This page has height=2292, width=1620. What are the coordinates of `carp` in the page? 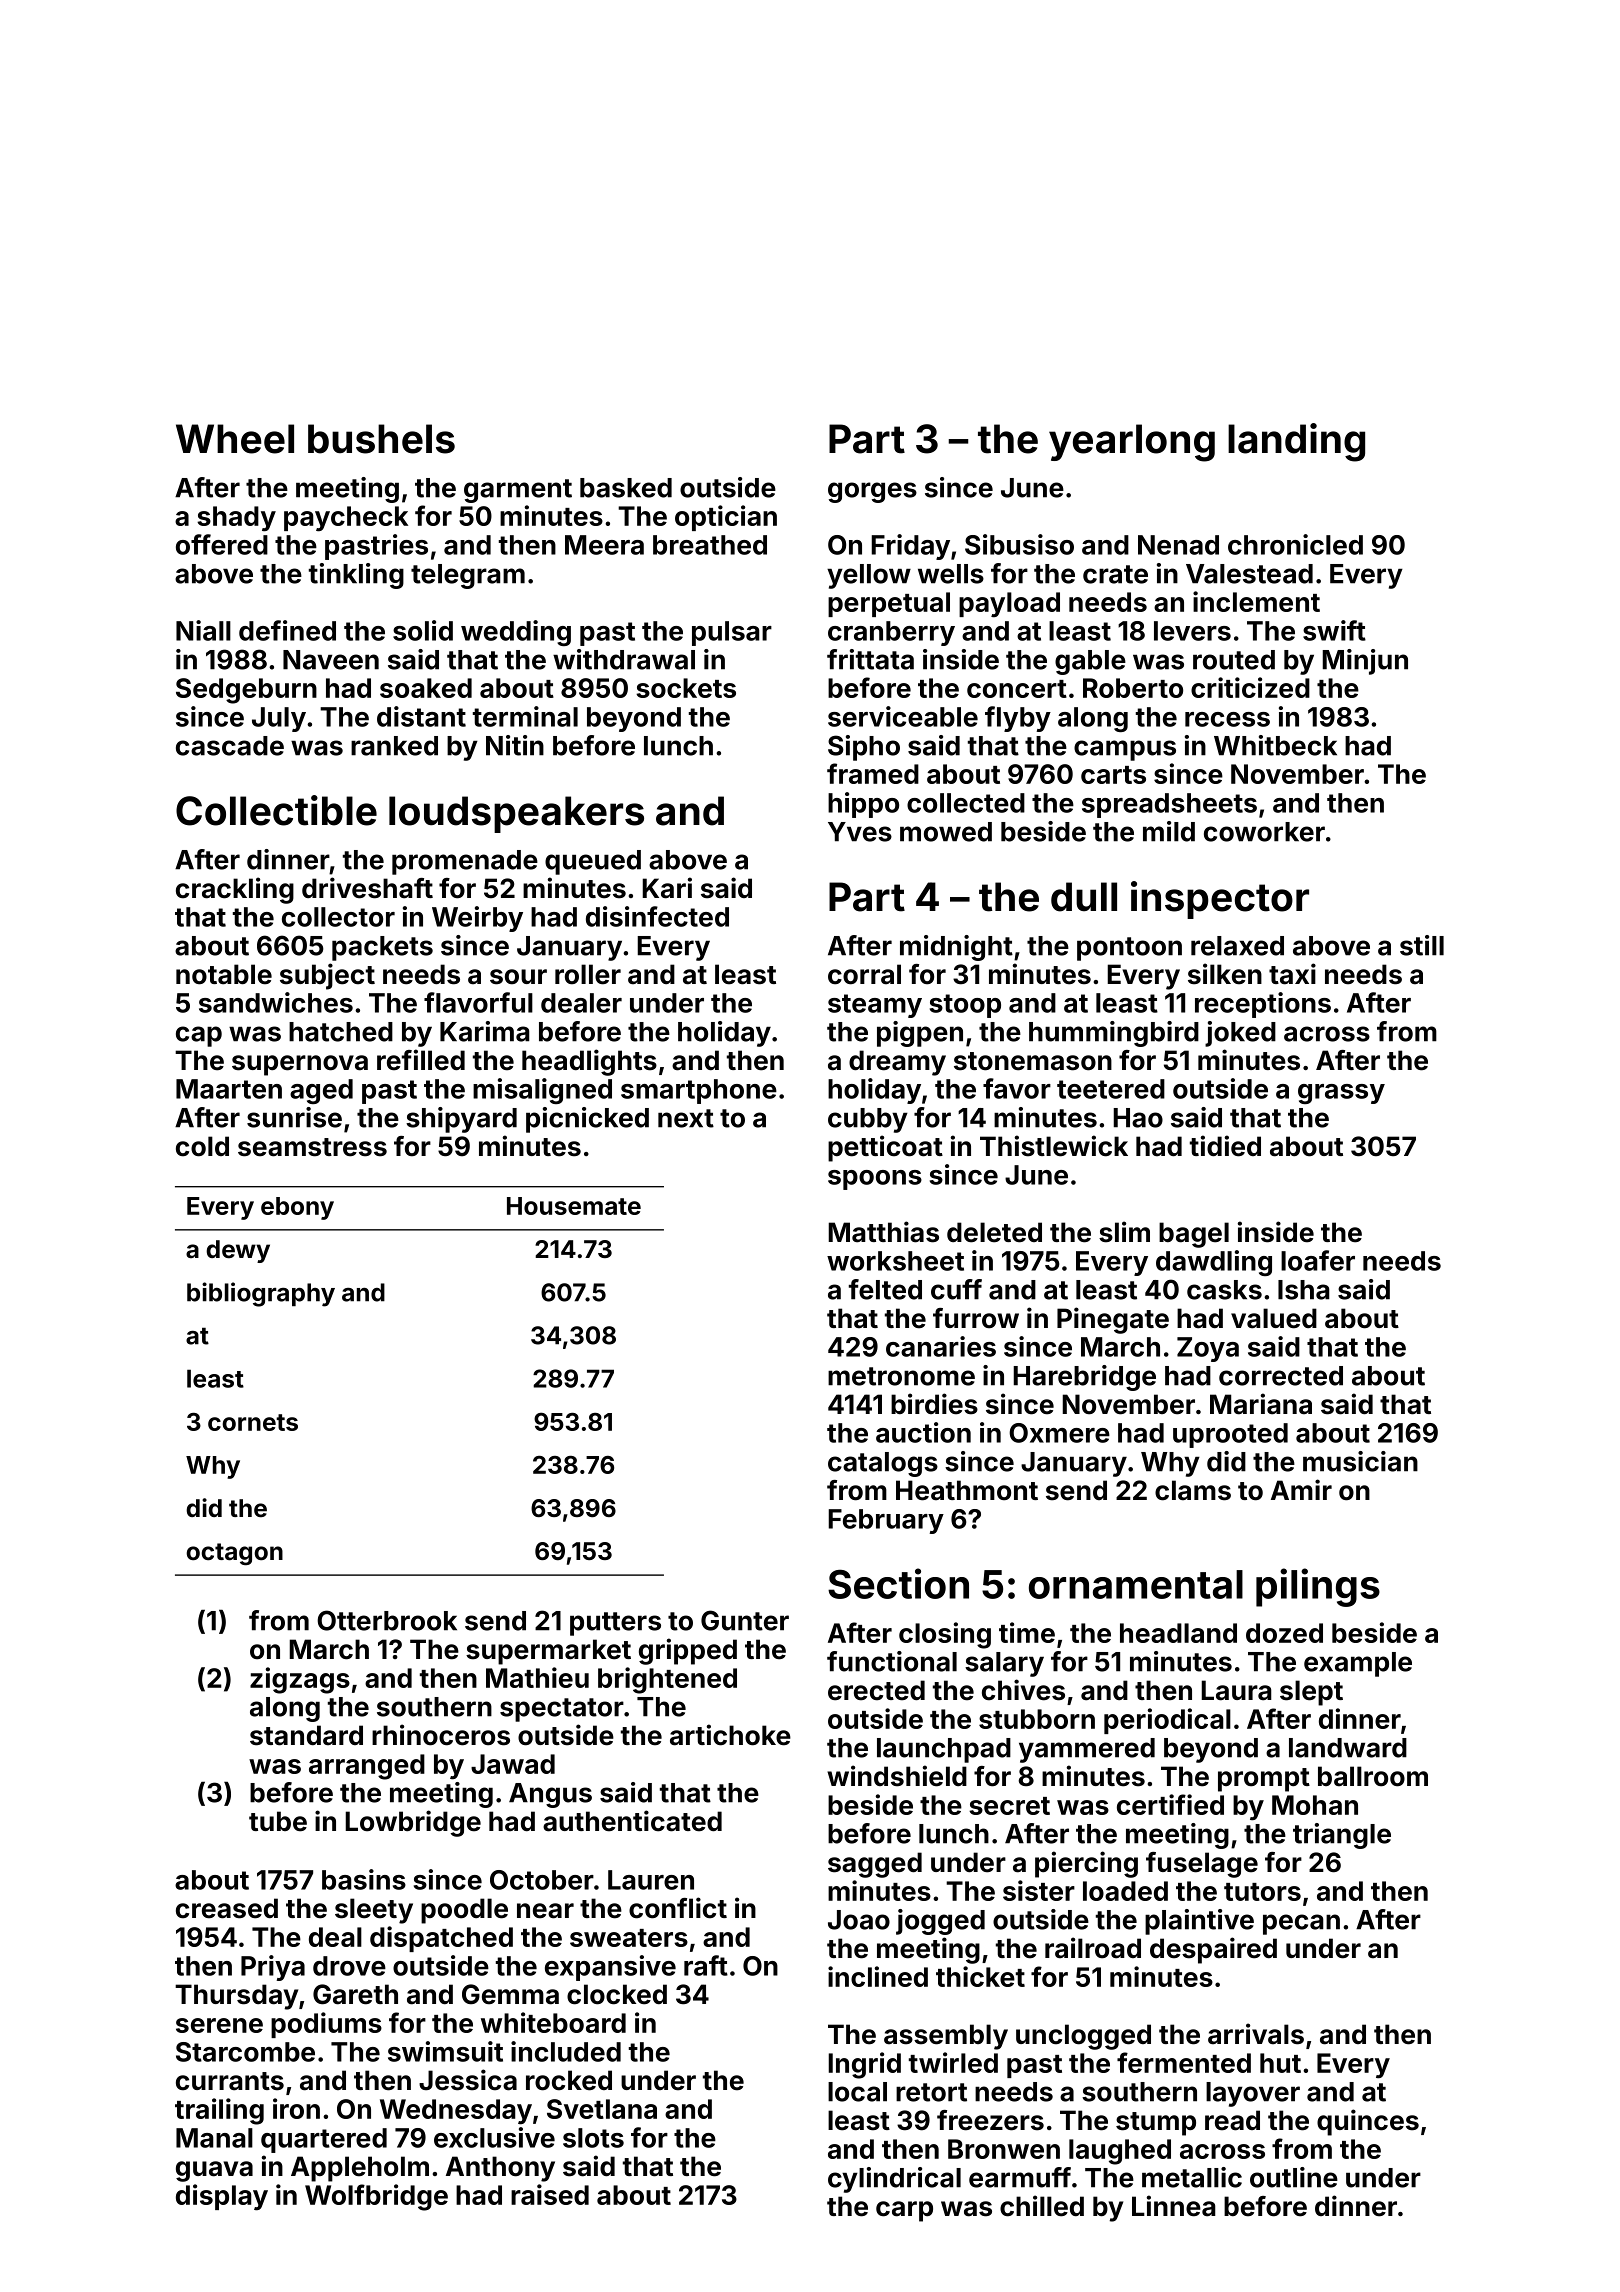 It's located at (904, 2211).
